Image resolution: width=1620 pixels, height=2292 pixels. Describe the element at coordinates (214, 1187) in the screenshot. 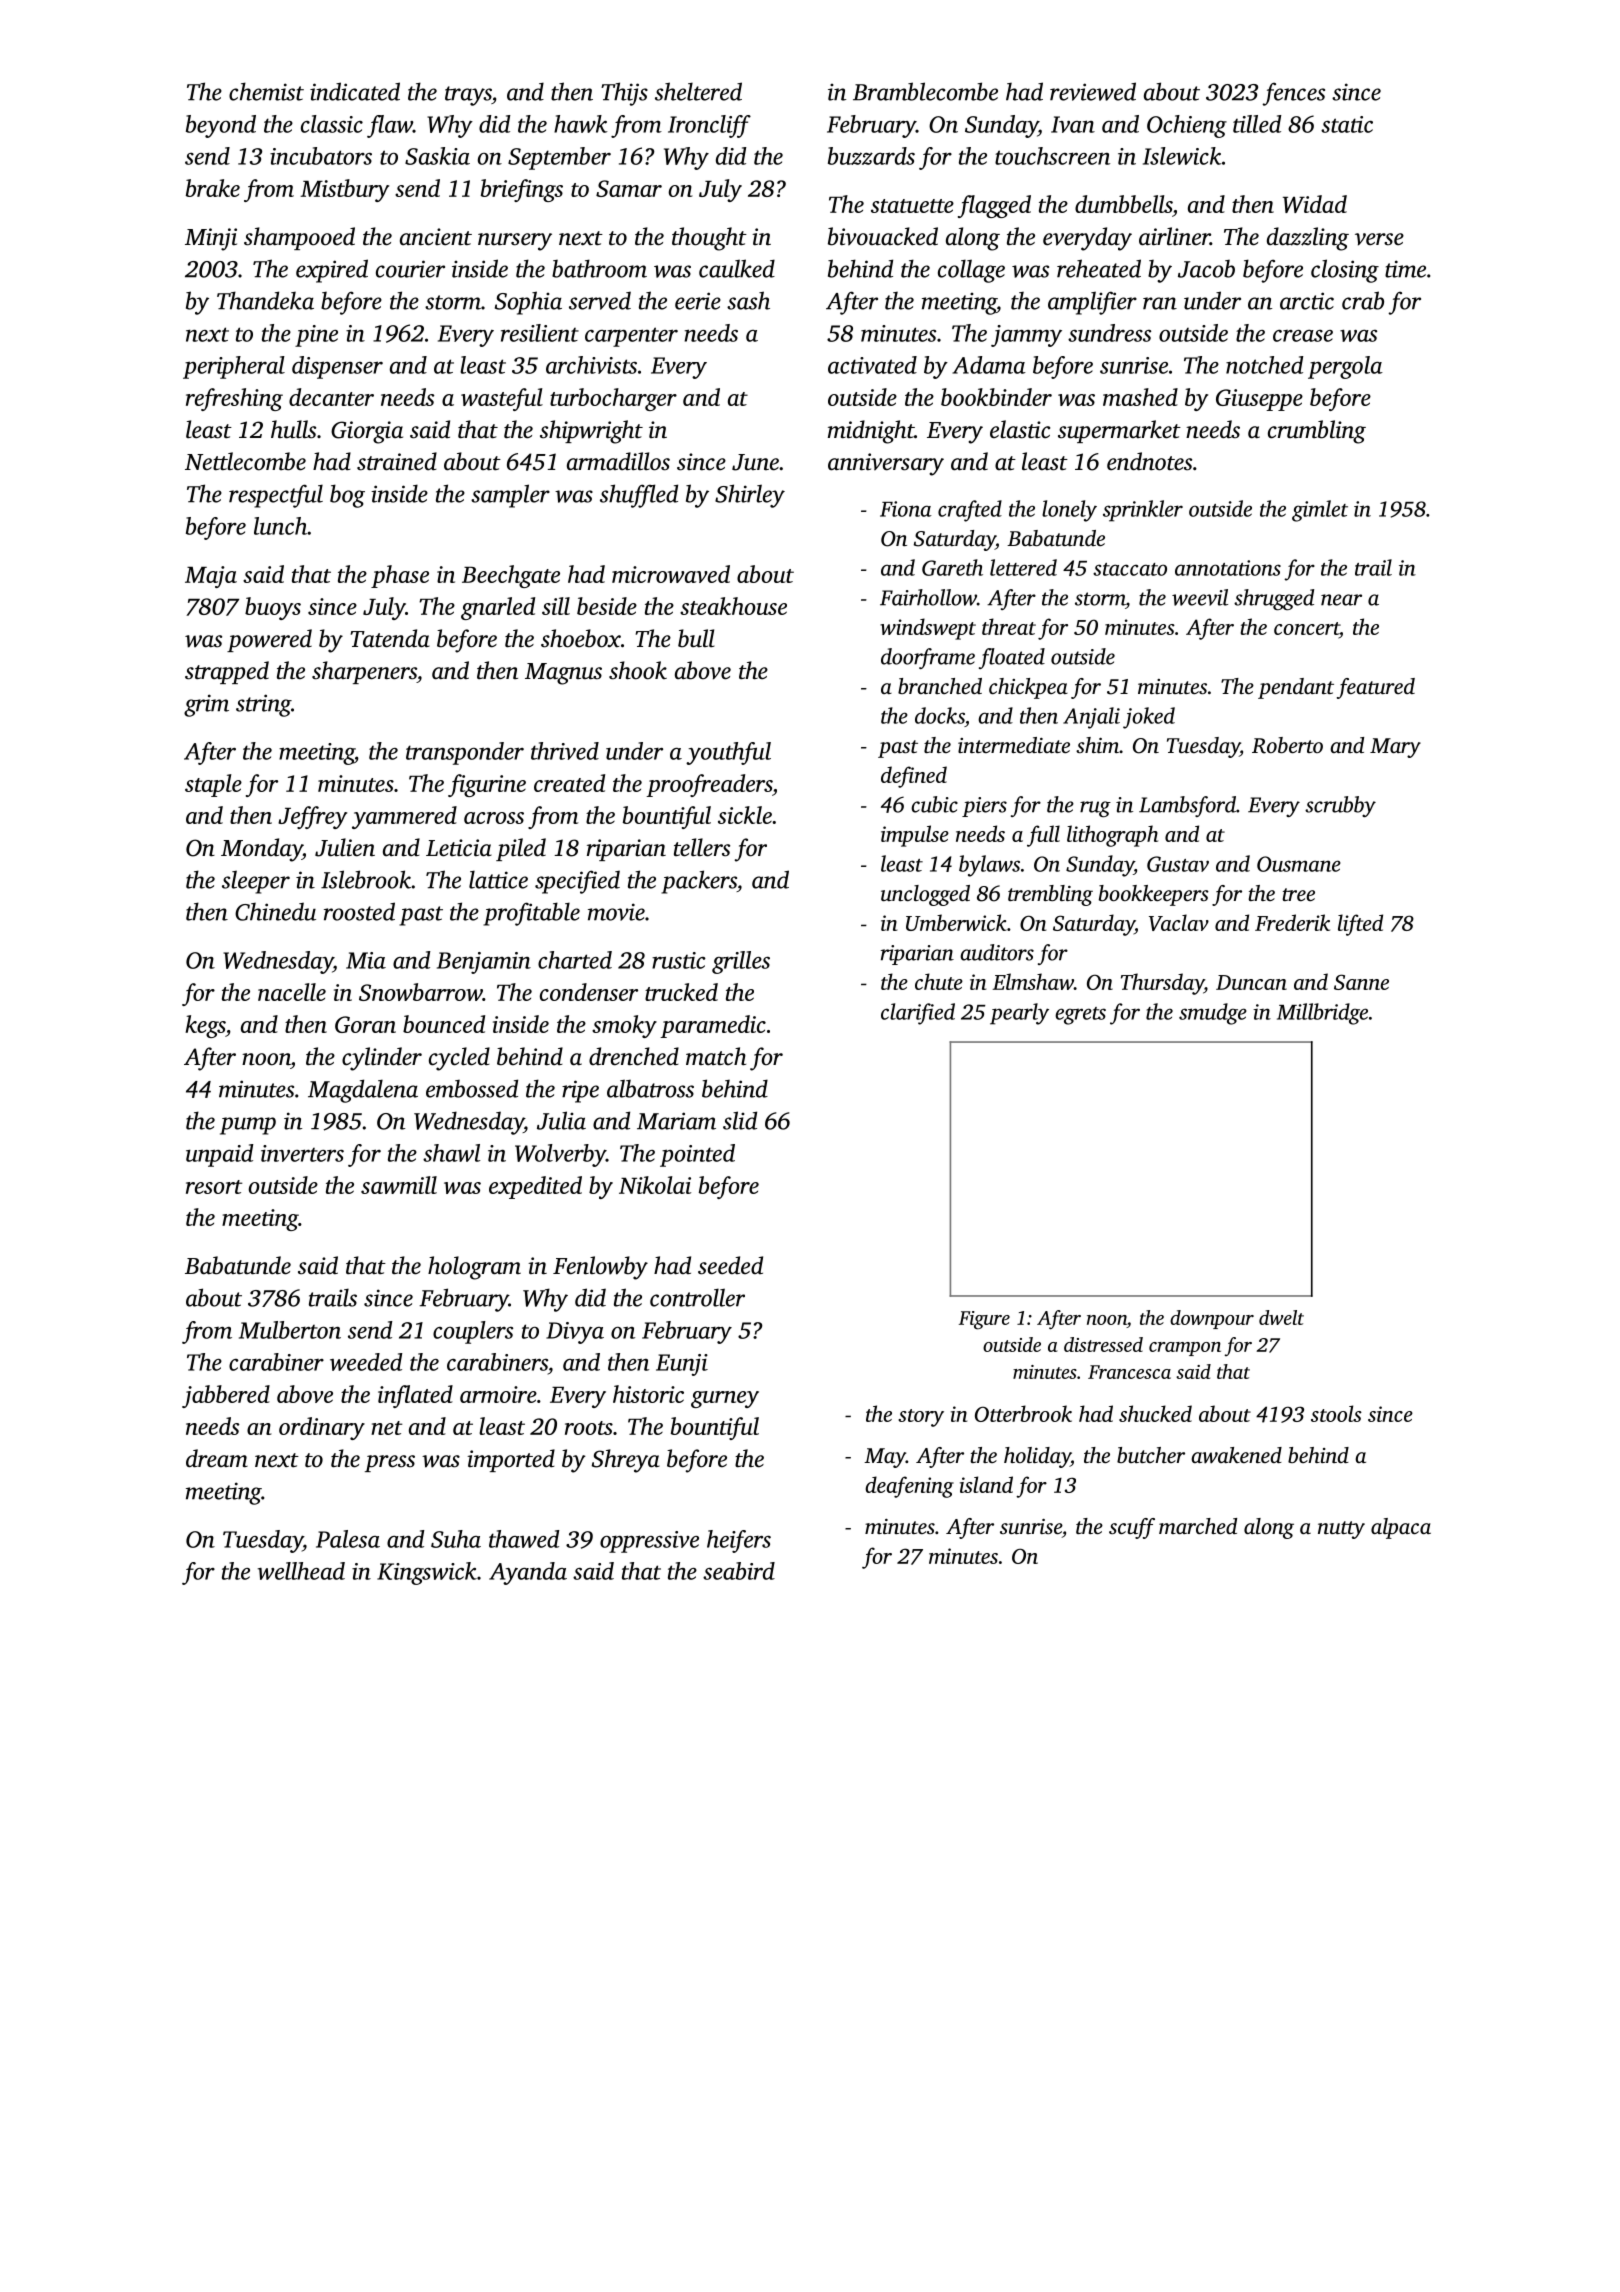

I see `resort` at that location.
